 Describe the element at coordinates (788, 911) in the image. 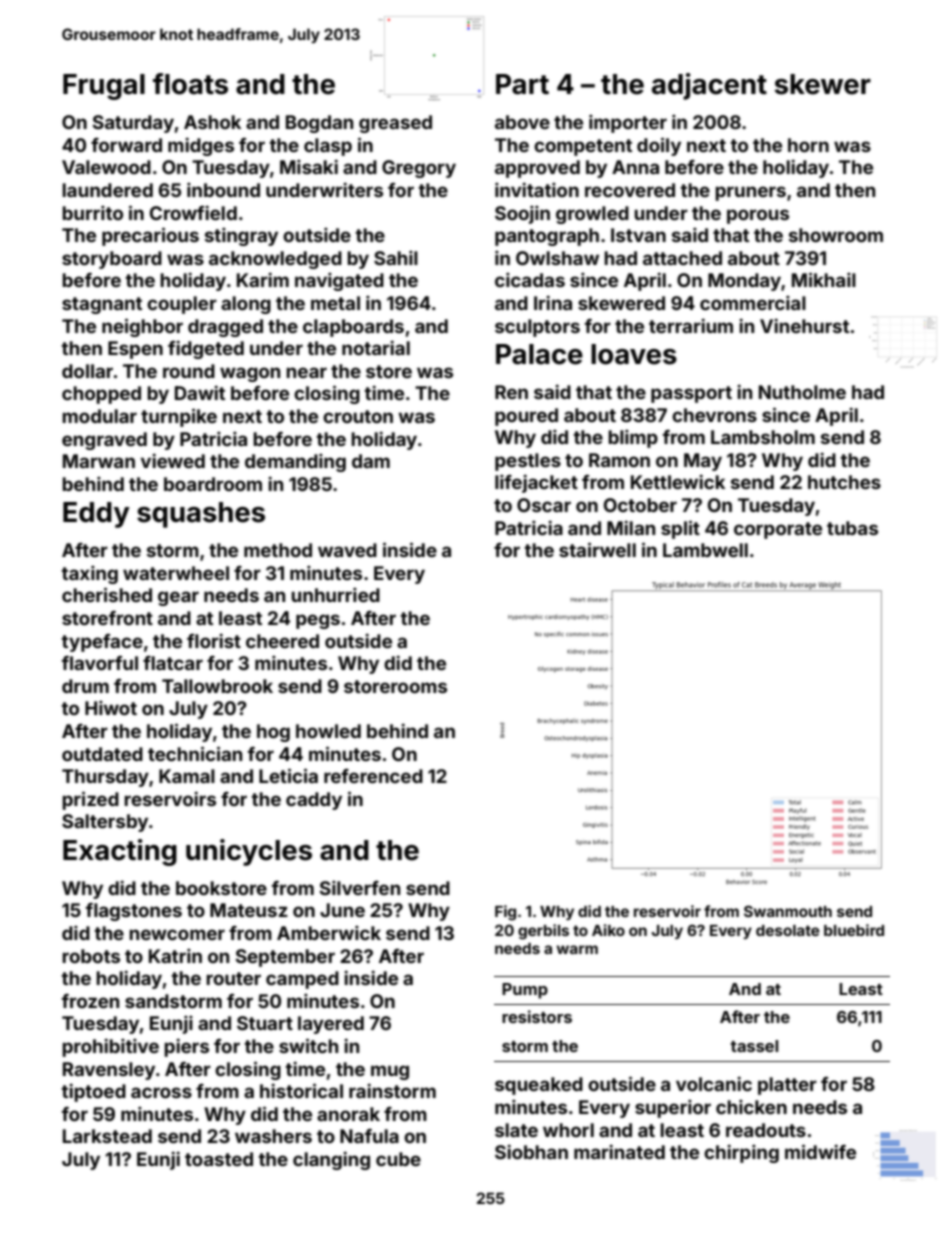

I see `Swanmouth` at that location.
